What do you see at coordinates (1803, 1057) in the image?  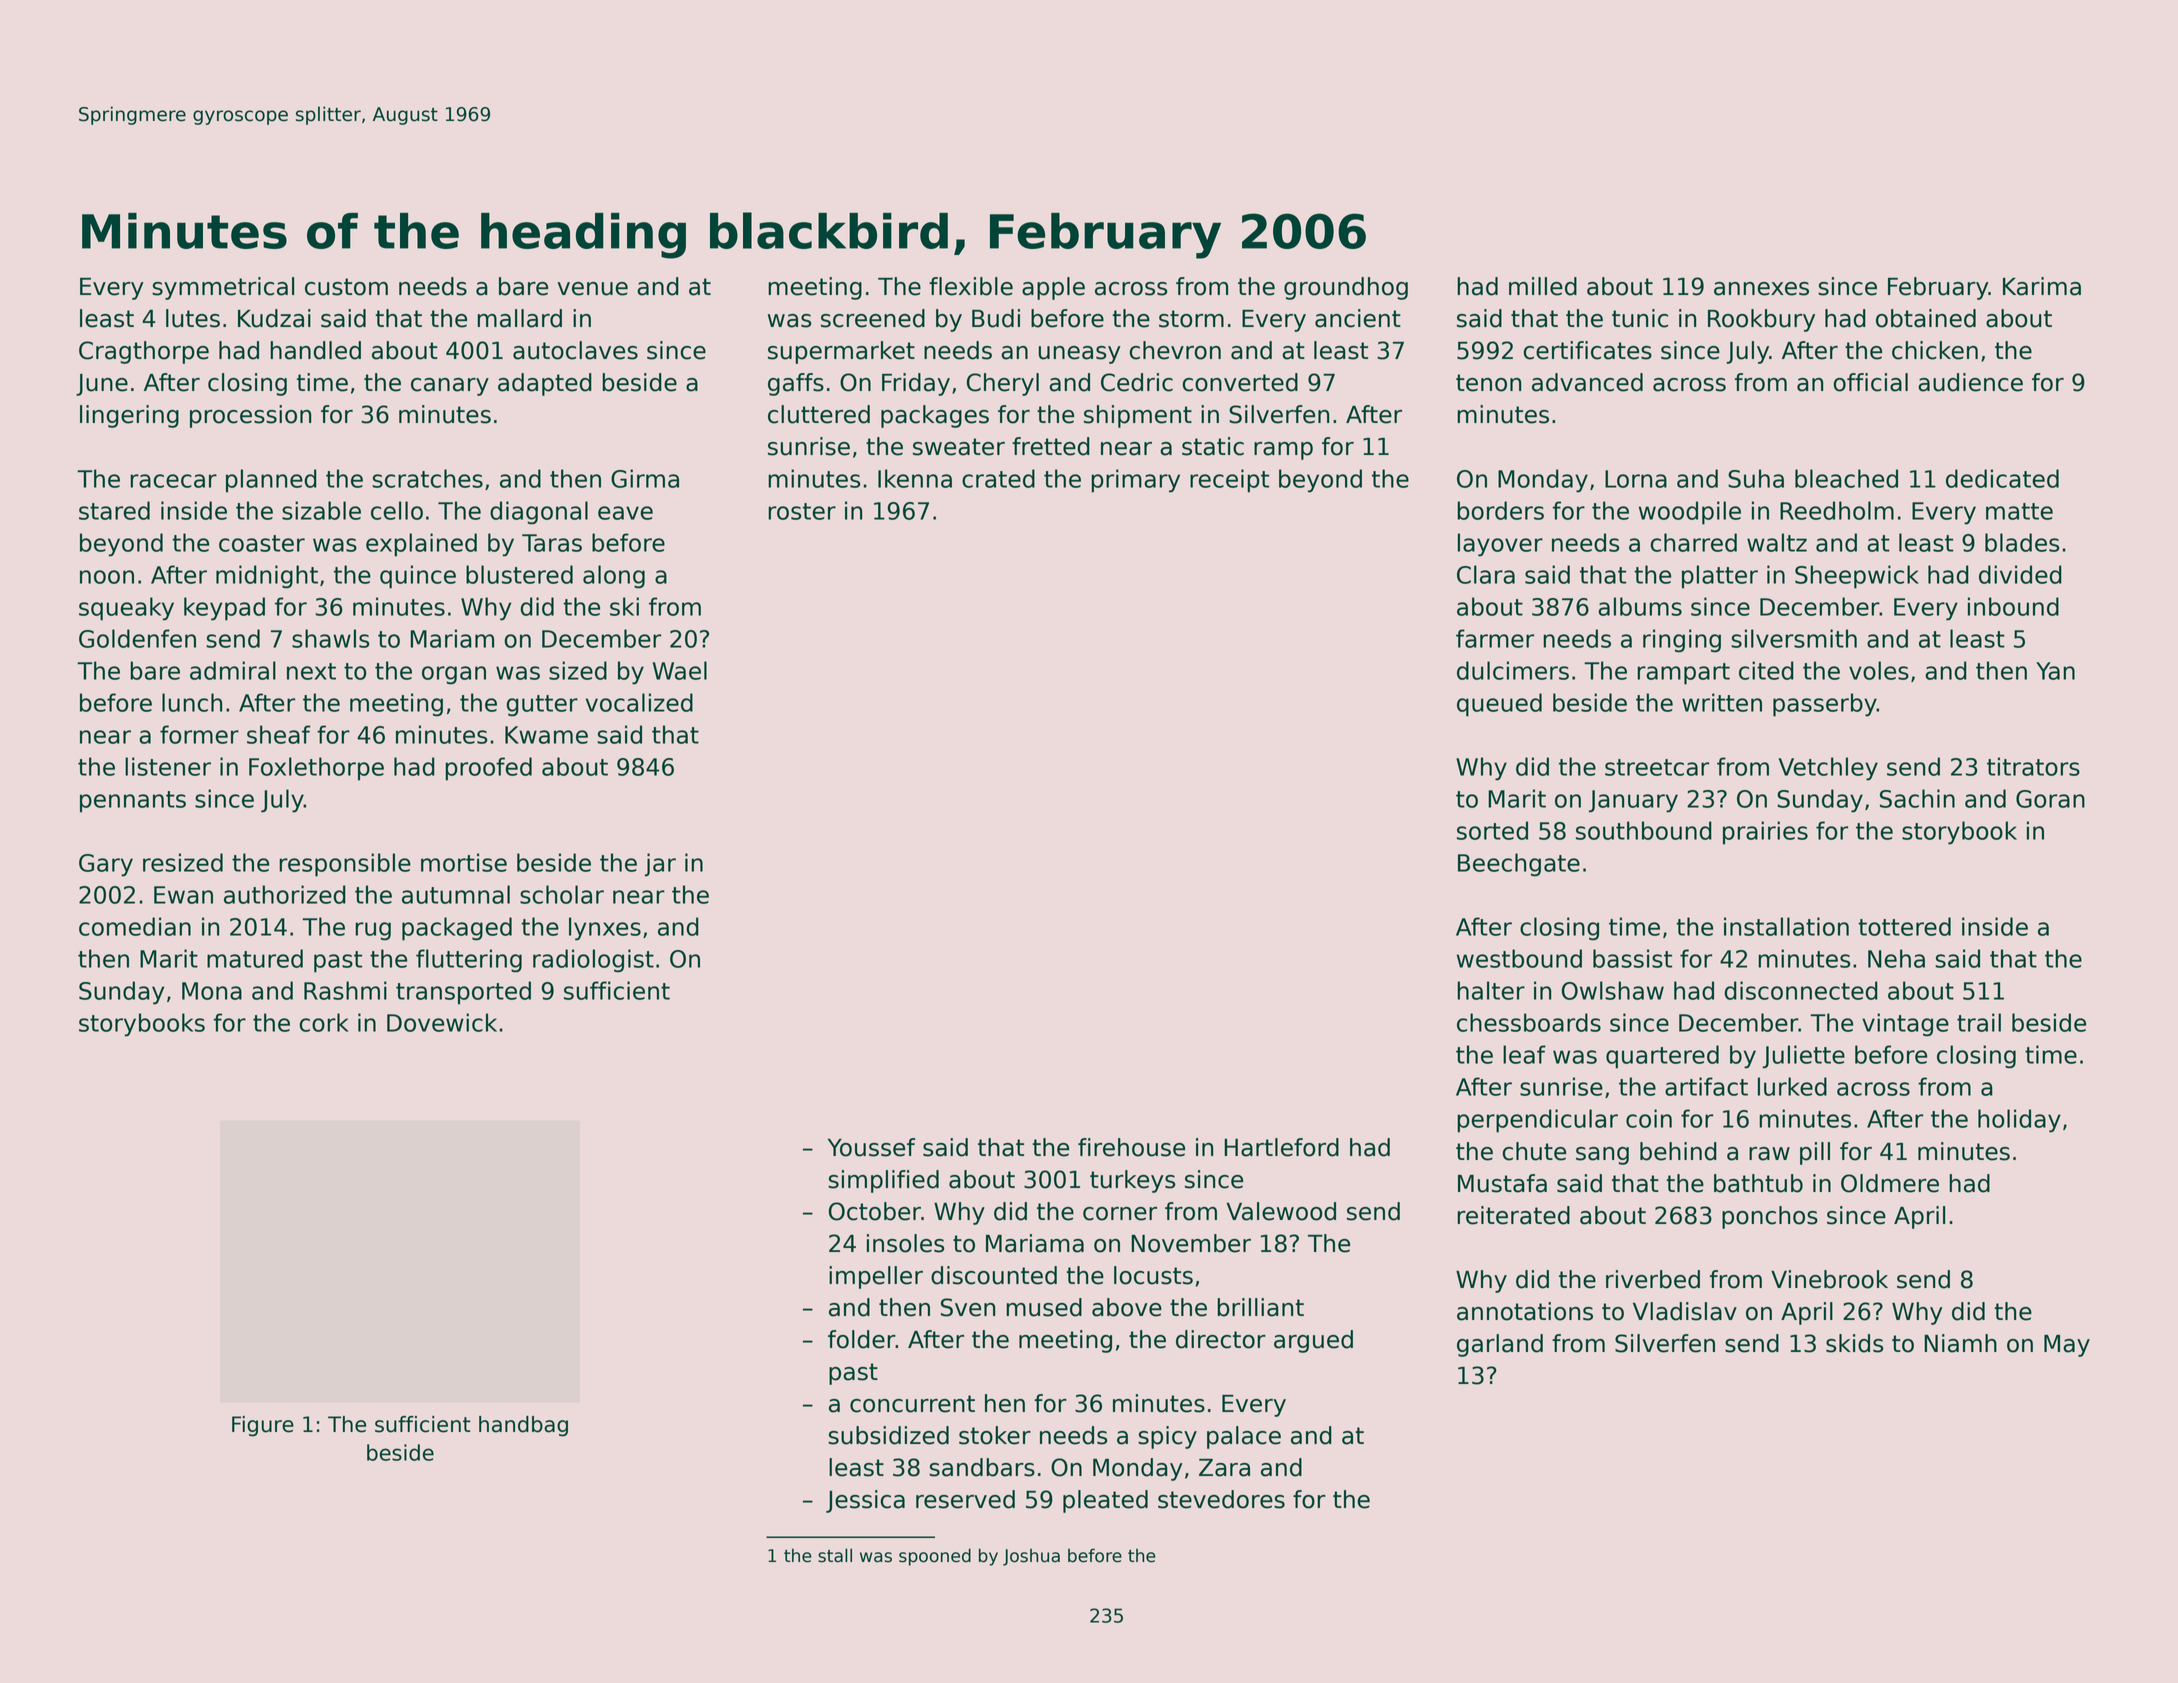 I see `Juliette` at bounding box center [1803, 1057].
